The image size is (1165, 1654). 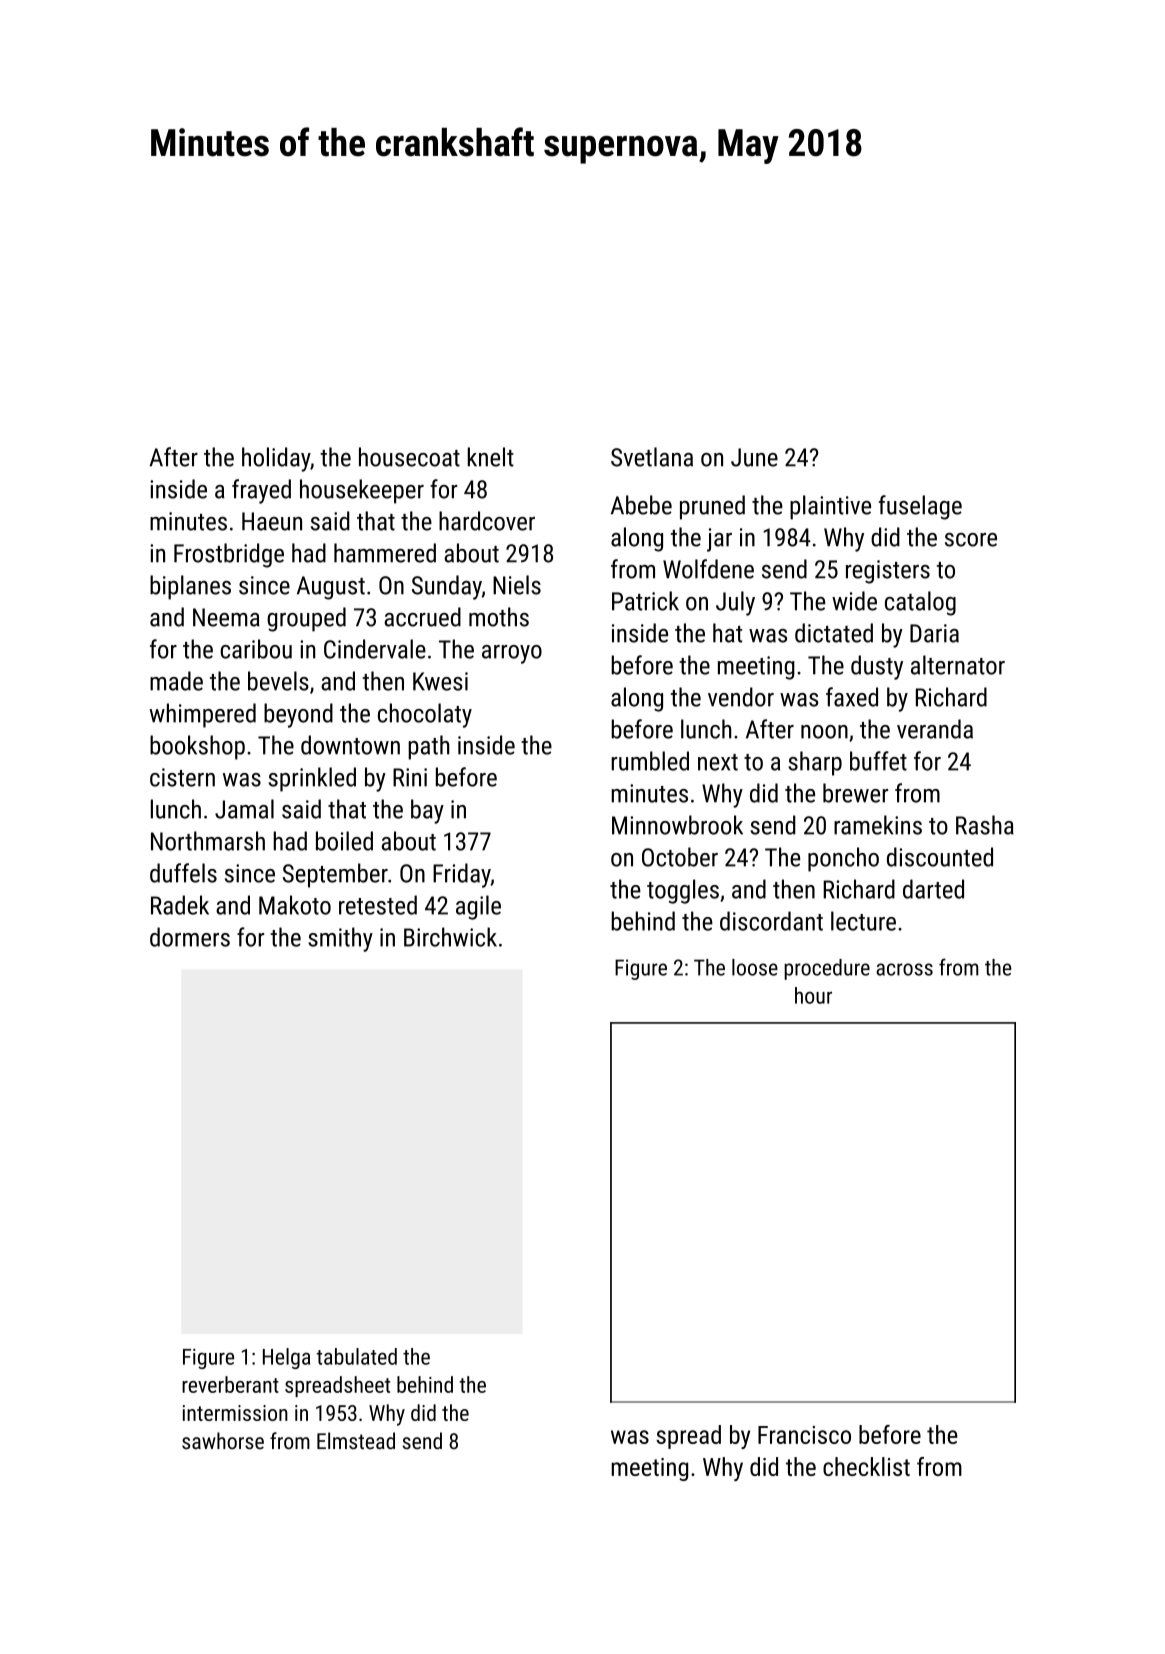 I want to click on Elmstead, so click(x=356, y=1441).
